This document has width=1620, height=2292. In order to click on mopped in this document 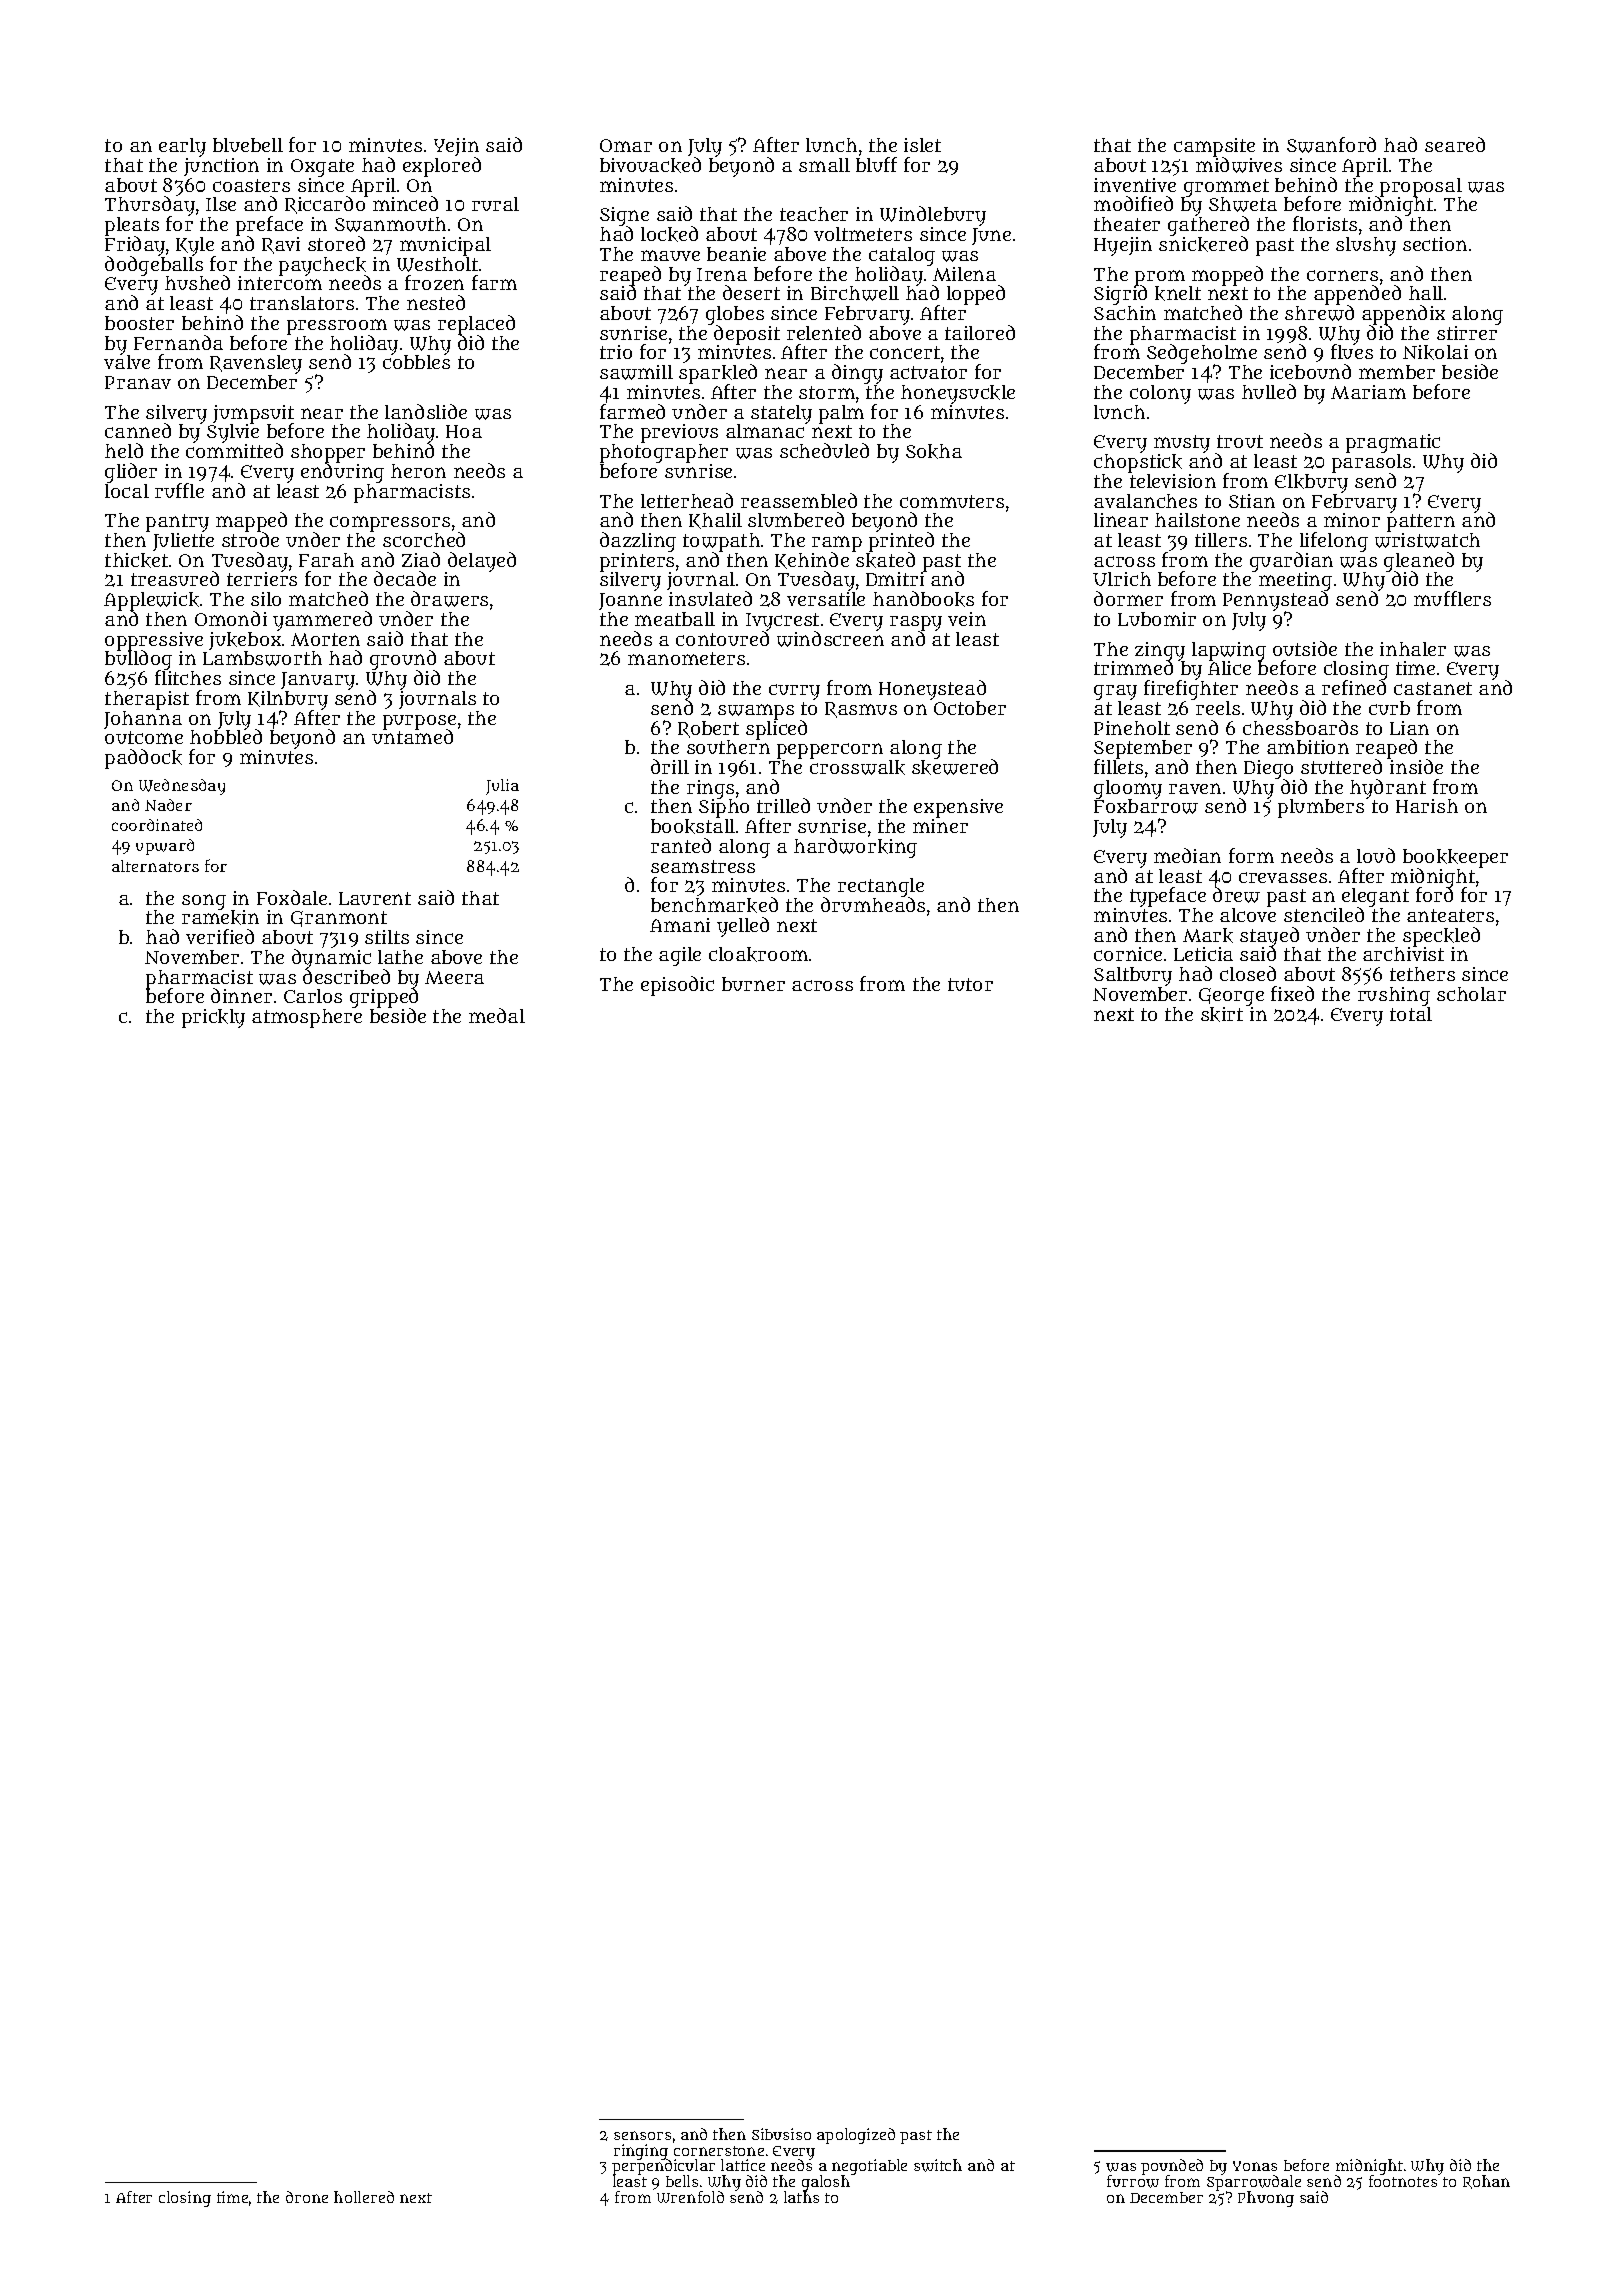, I will do `click(1227, 276)`.
